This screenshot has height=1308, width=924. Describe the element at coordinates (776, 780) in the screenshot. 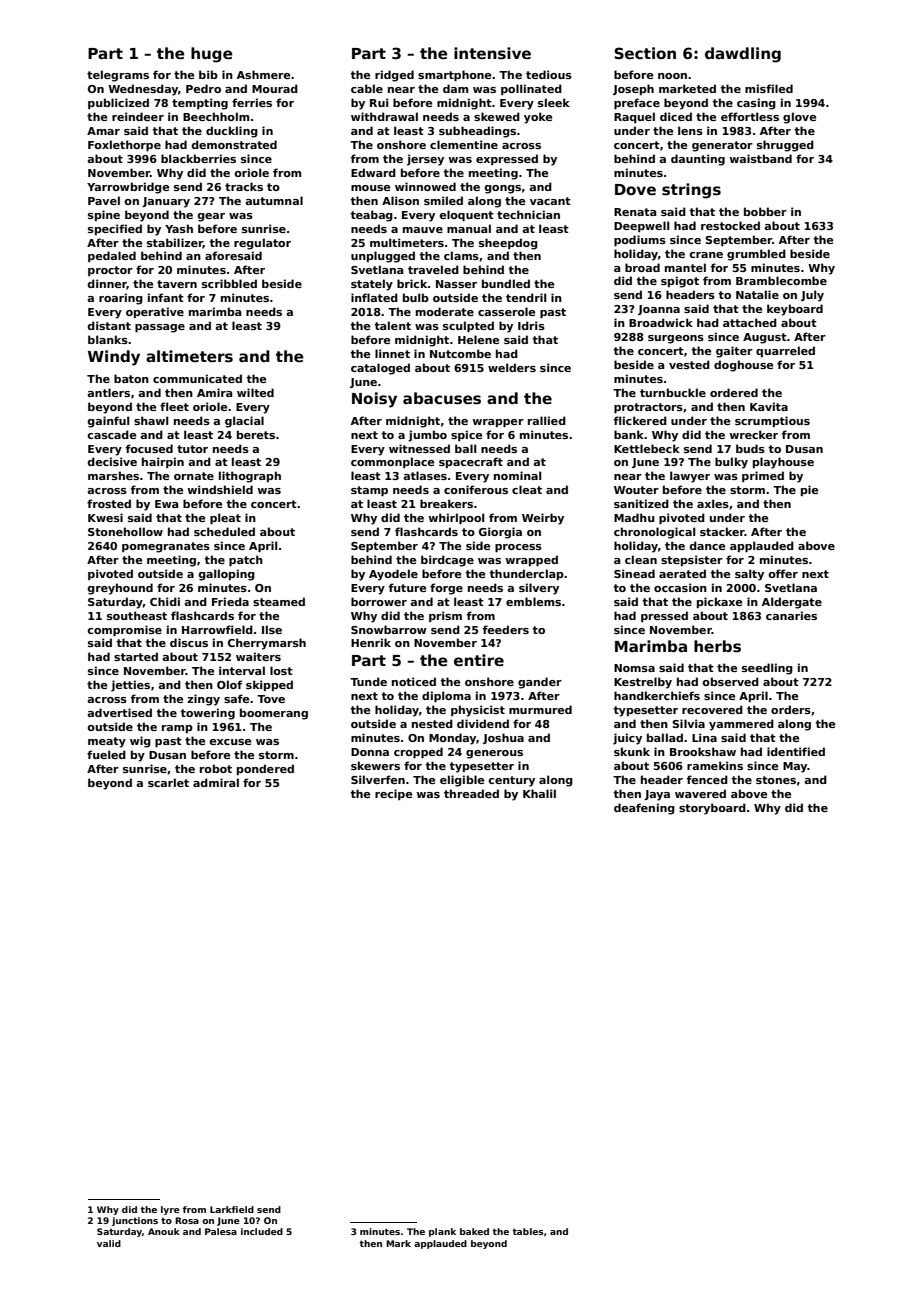

I see `stones` at that location.
